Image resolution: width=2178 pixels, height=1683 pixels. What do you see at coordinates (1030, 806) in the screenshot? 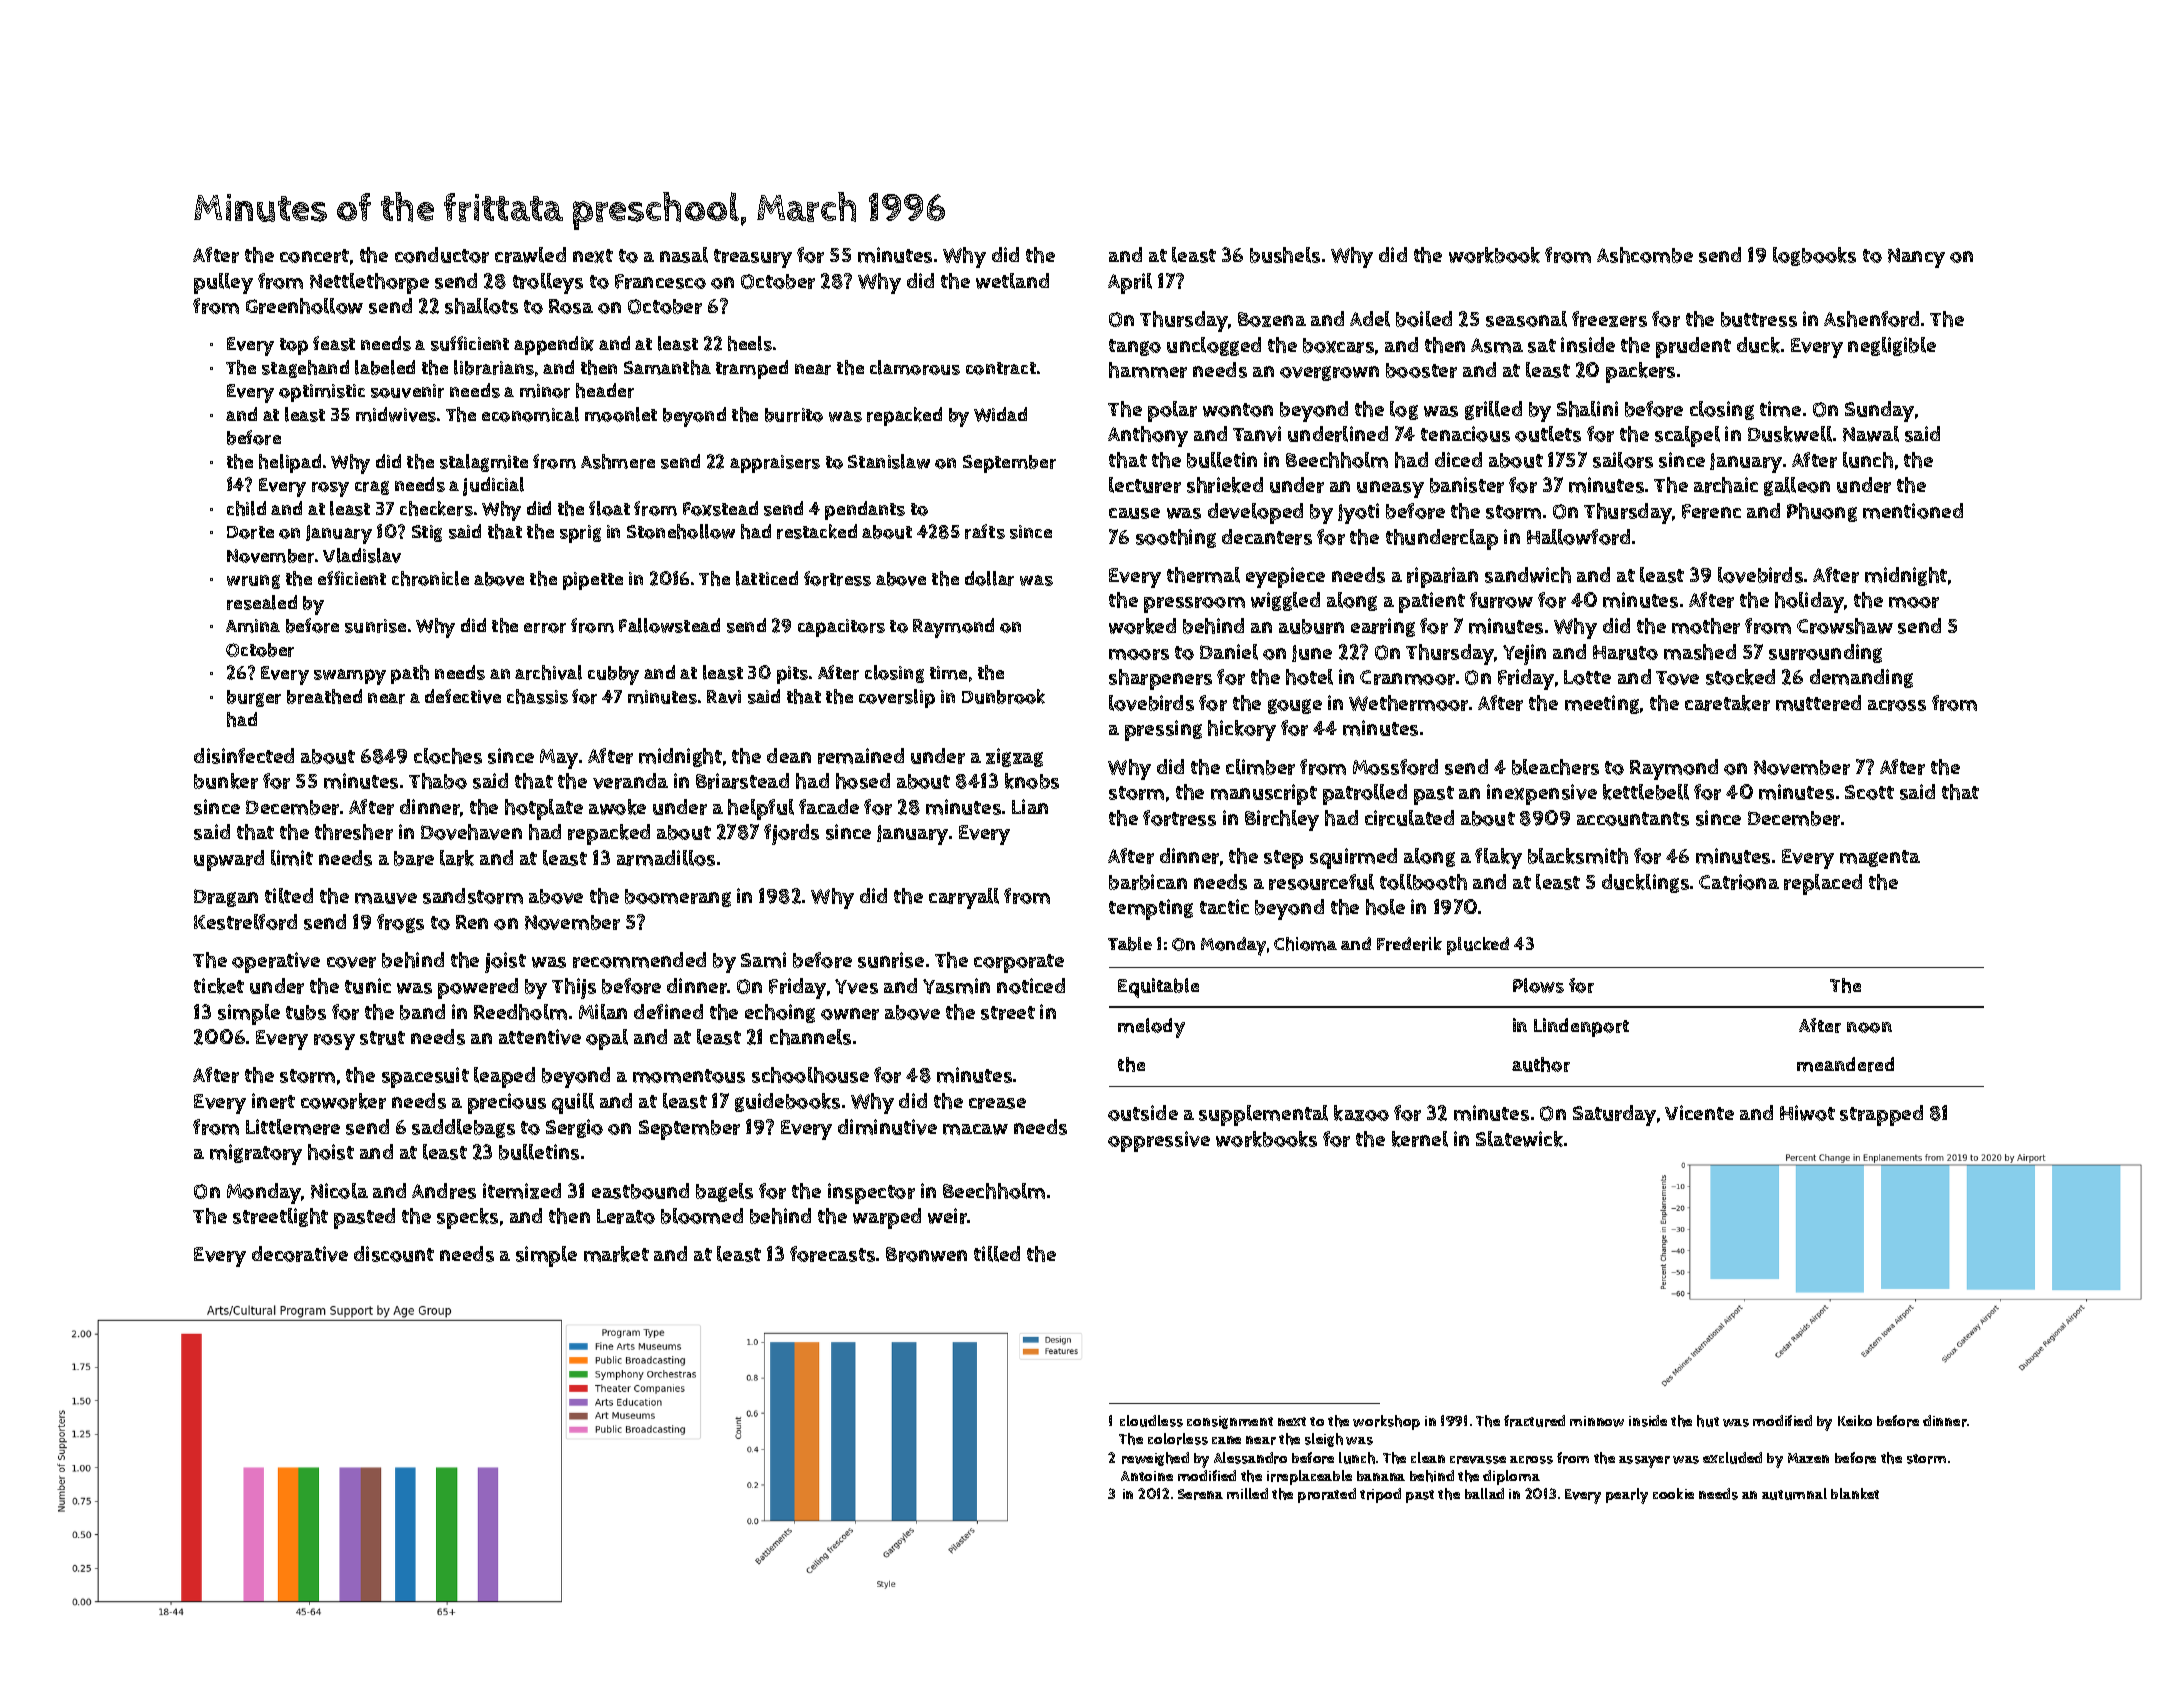
I see `Lian` at bounding box center [1030, 806].
